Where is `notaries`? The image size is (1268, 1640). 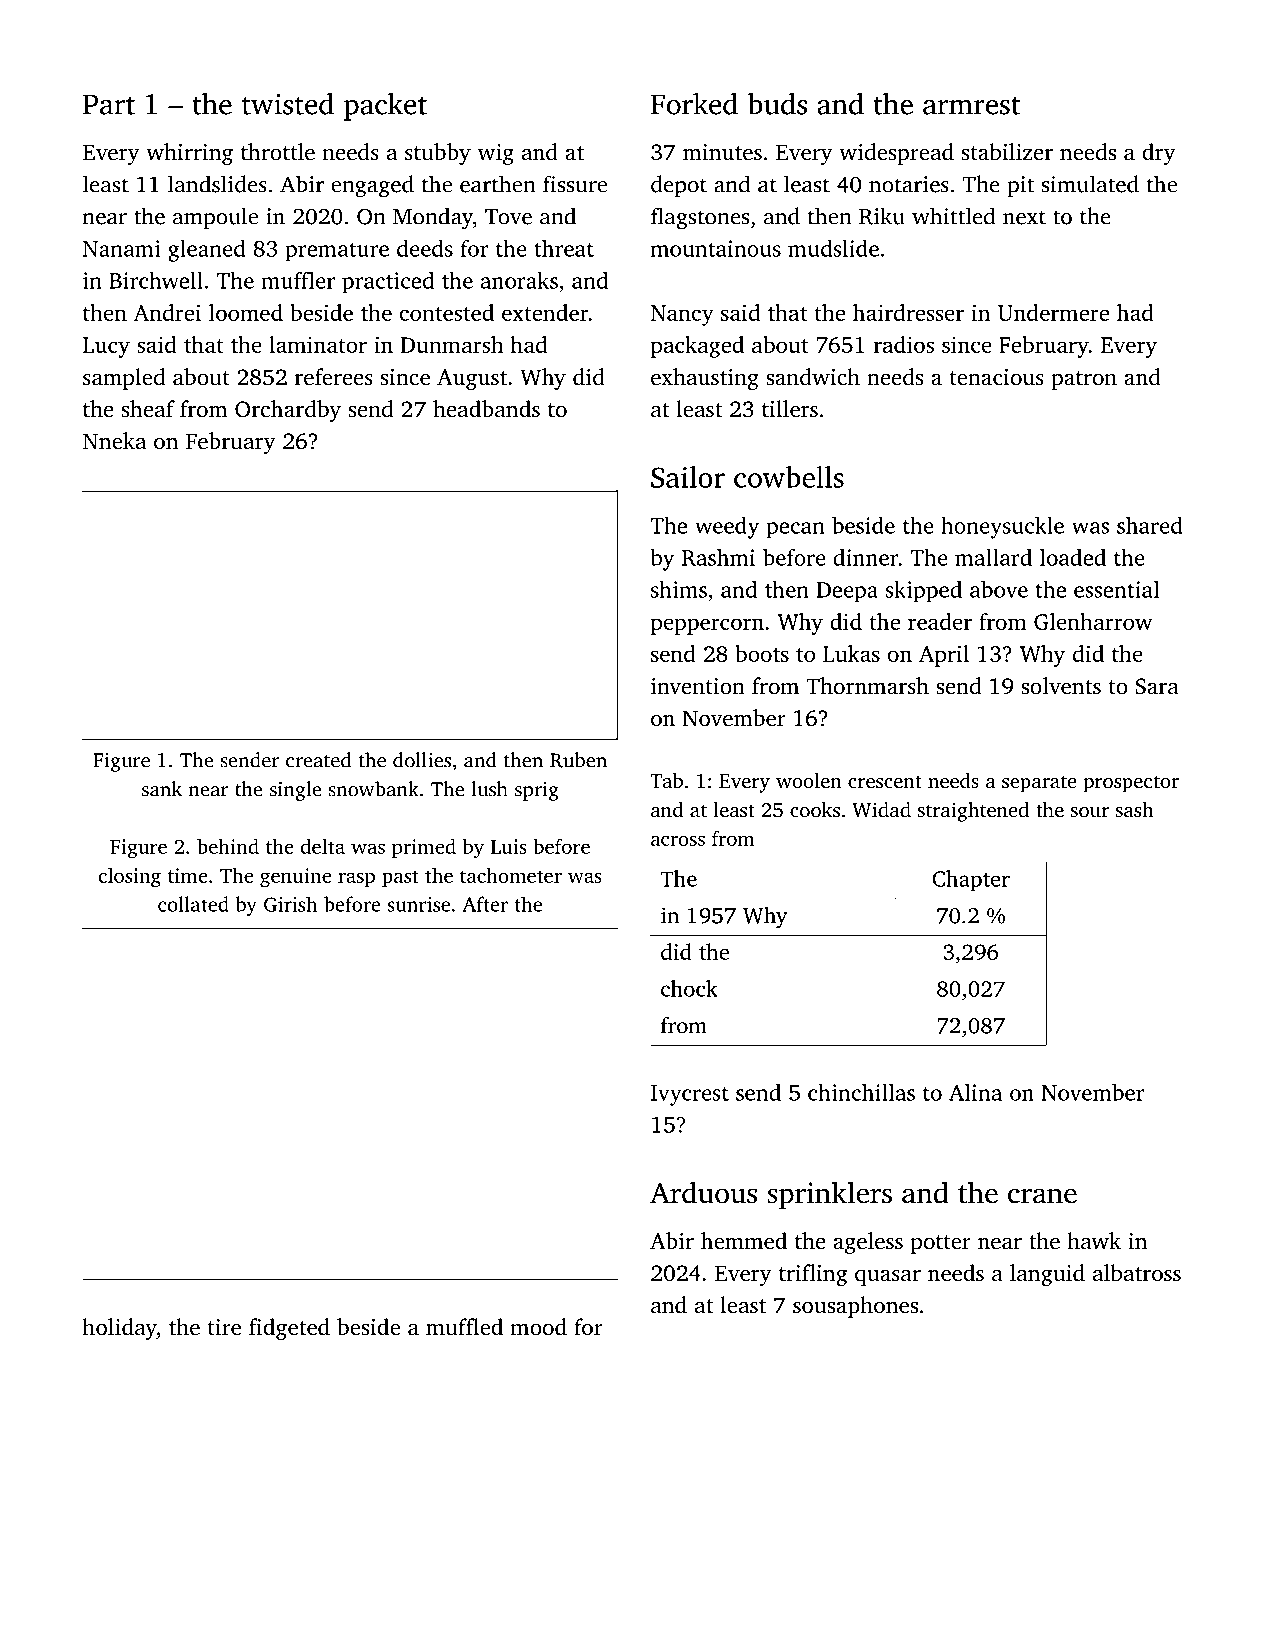 notaries is located at coordinates (909, 184).
